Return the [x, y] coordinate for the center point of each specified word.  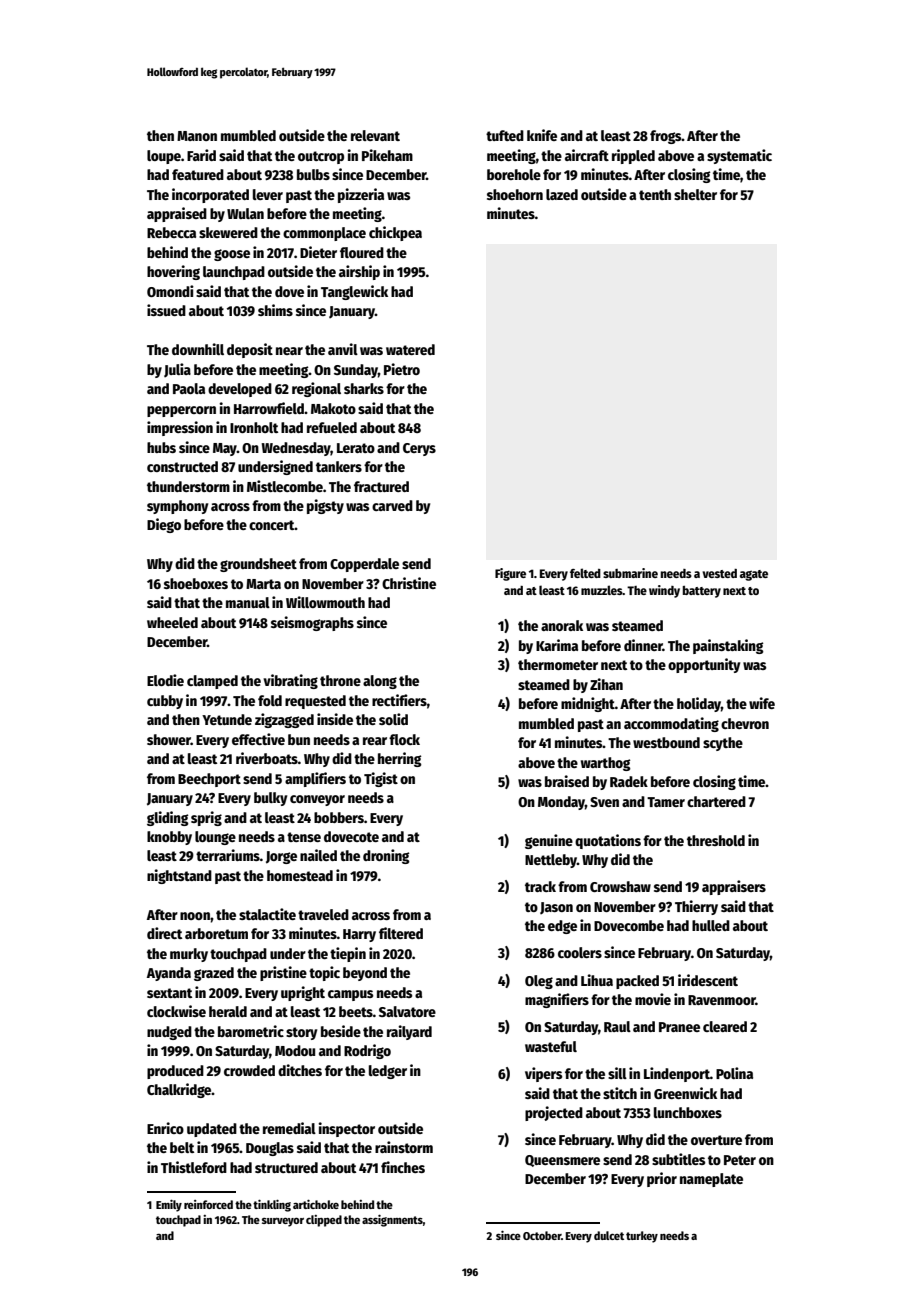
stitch [620, 1093]
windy [664, 591]
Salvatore [407, 1011]
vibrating [290, 681]
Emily [169, 1205]
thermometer [558, 664]
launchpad [234, 273]
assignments [392, 1220]
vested [719, 573]
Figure [510, 574]
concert [272, 525]
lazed [562, 194]
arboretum [216, 933]
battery [702, 592]
